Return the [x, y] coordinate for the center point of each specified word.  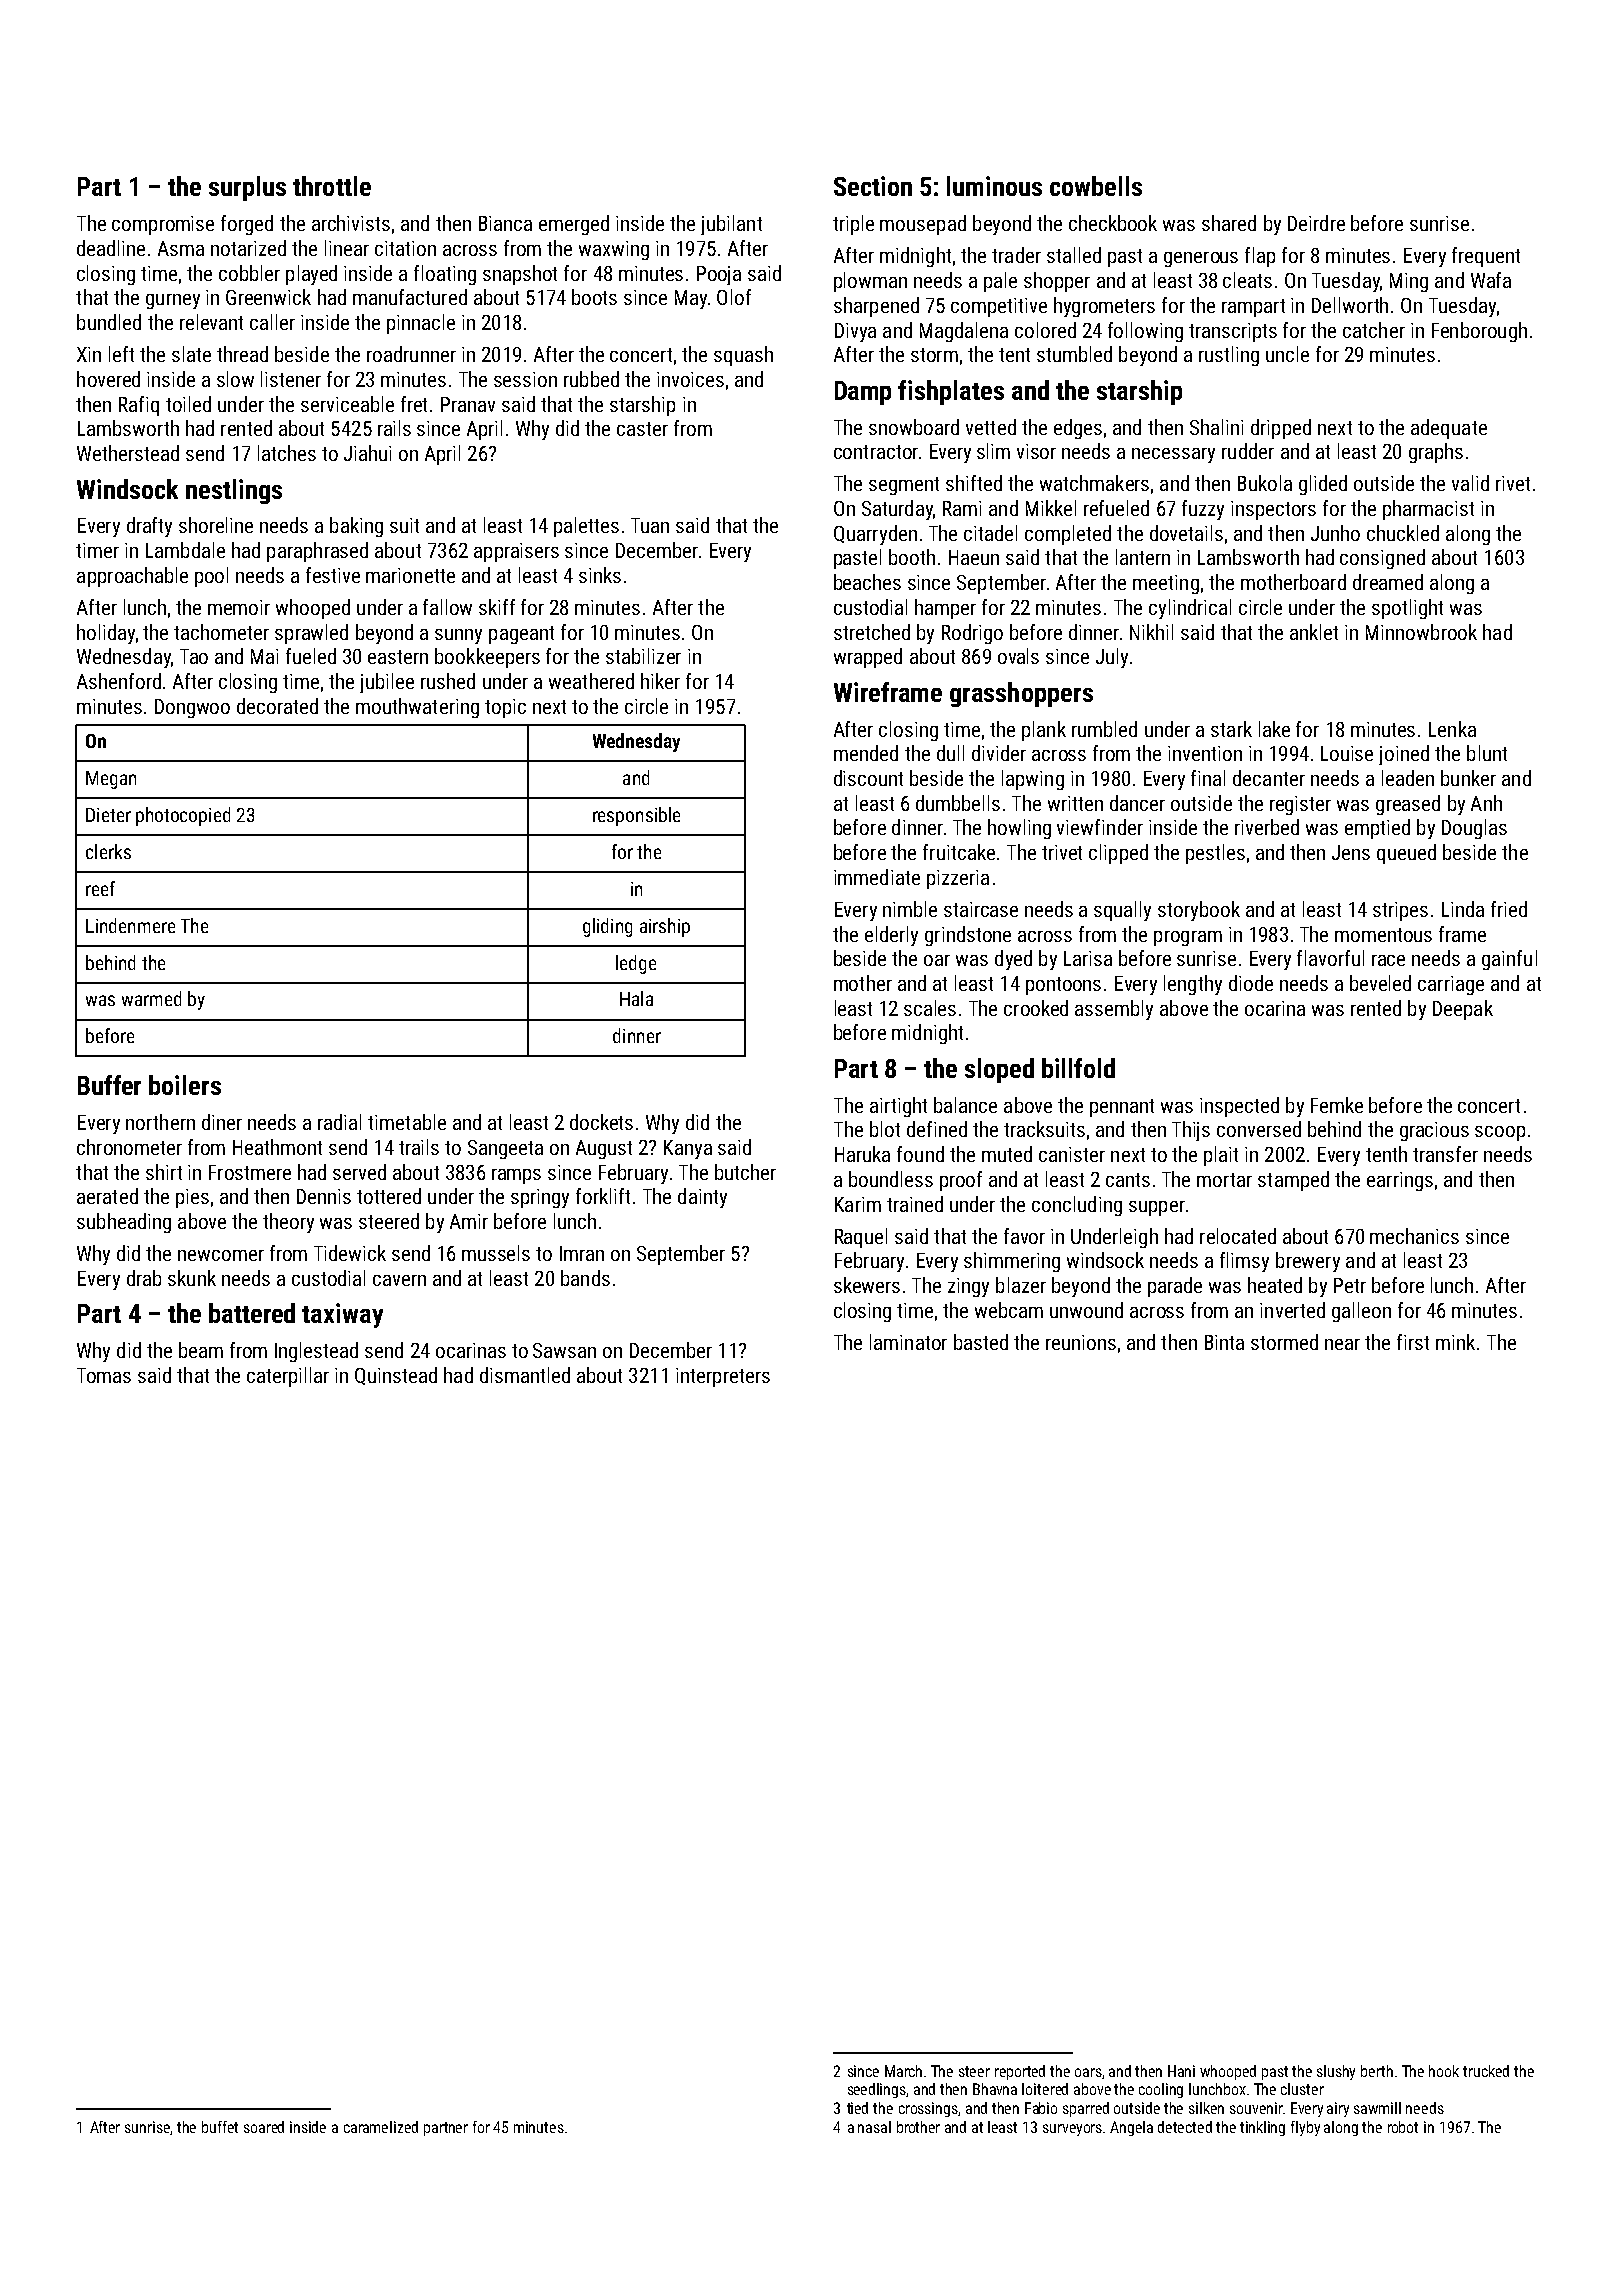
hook [1444, 2071]
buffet [220, 2127]
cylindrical [1190, 609]
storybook [1199, 911]
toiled [188, 404]
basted [981, 1342]
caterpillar [288, 1377]
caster [642, 429]
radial [339, 1122]
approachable [132, 577]
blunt [1487, 753]
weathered [591, 681]
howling [1019, 829]
